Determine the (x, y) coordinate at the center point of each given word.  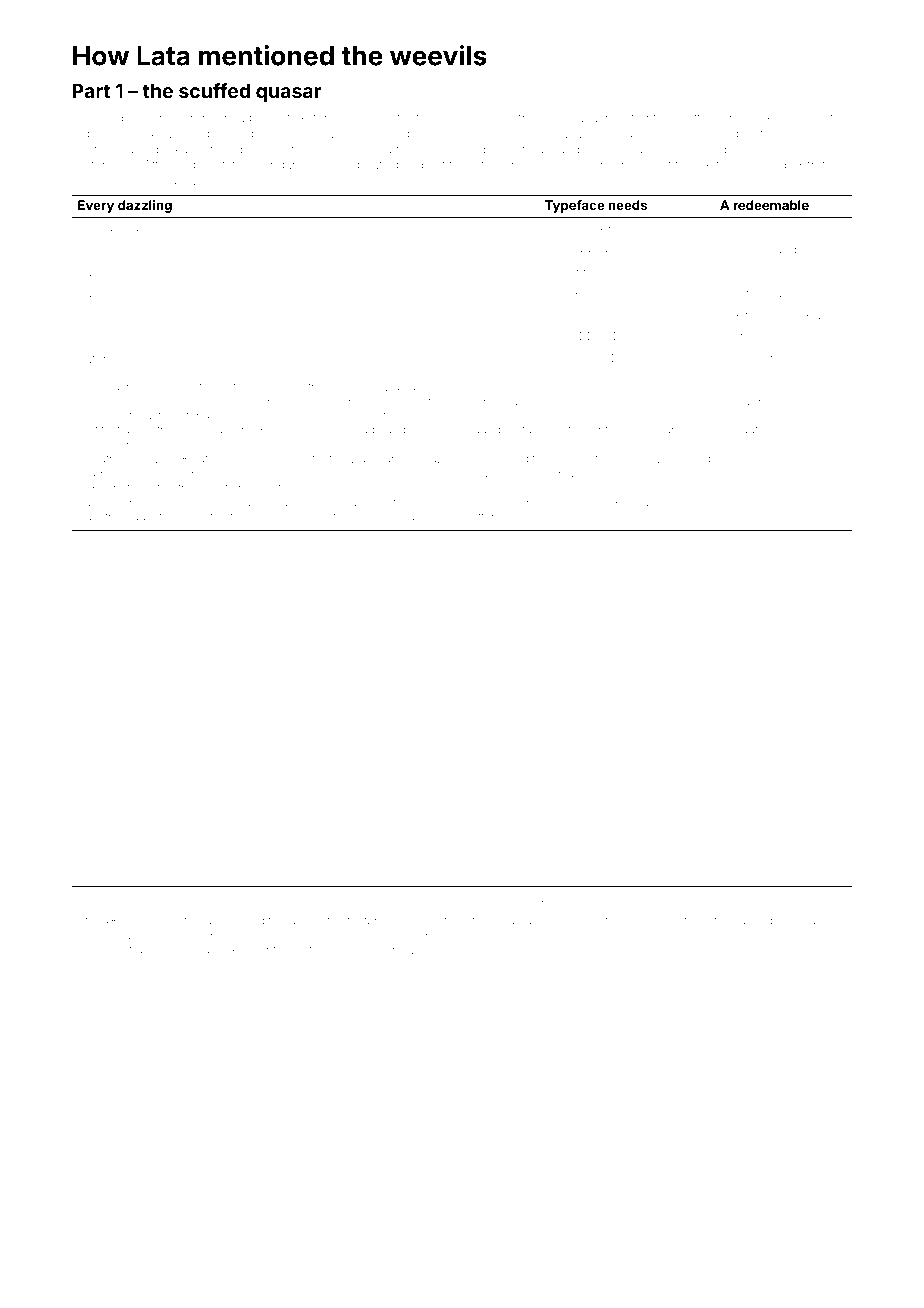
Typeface (575, 206)
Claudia (105, 401)
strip (205, 937)
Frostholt (210, 516)
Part (91, 91)
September (730, 502)
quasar (289, 94)
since (683, 503)
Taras (424, 429)
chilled (134, 271)
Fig (323, 899)
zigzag (563, 900)
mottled (697, 118)
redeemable (771, 205)
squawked (788, 921)
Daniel (364, 516)
